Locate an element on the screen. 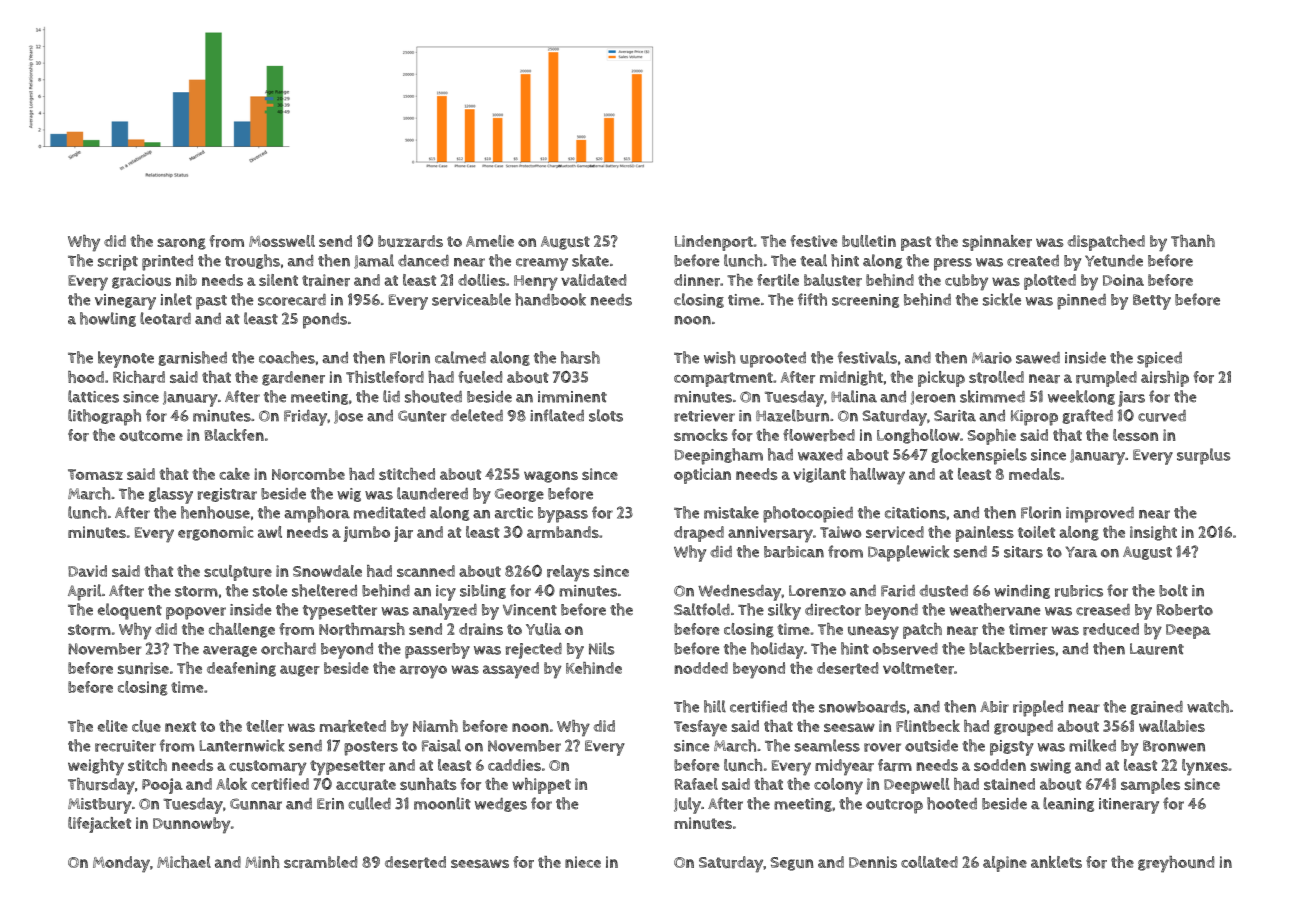  Mosswell is located at coordinates (282, 241).
